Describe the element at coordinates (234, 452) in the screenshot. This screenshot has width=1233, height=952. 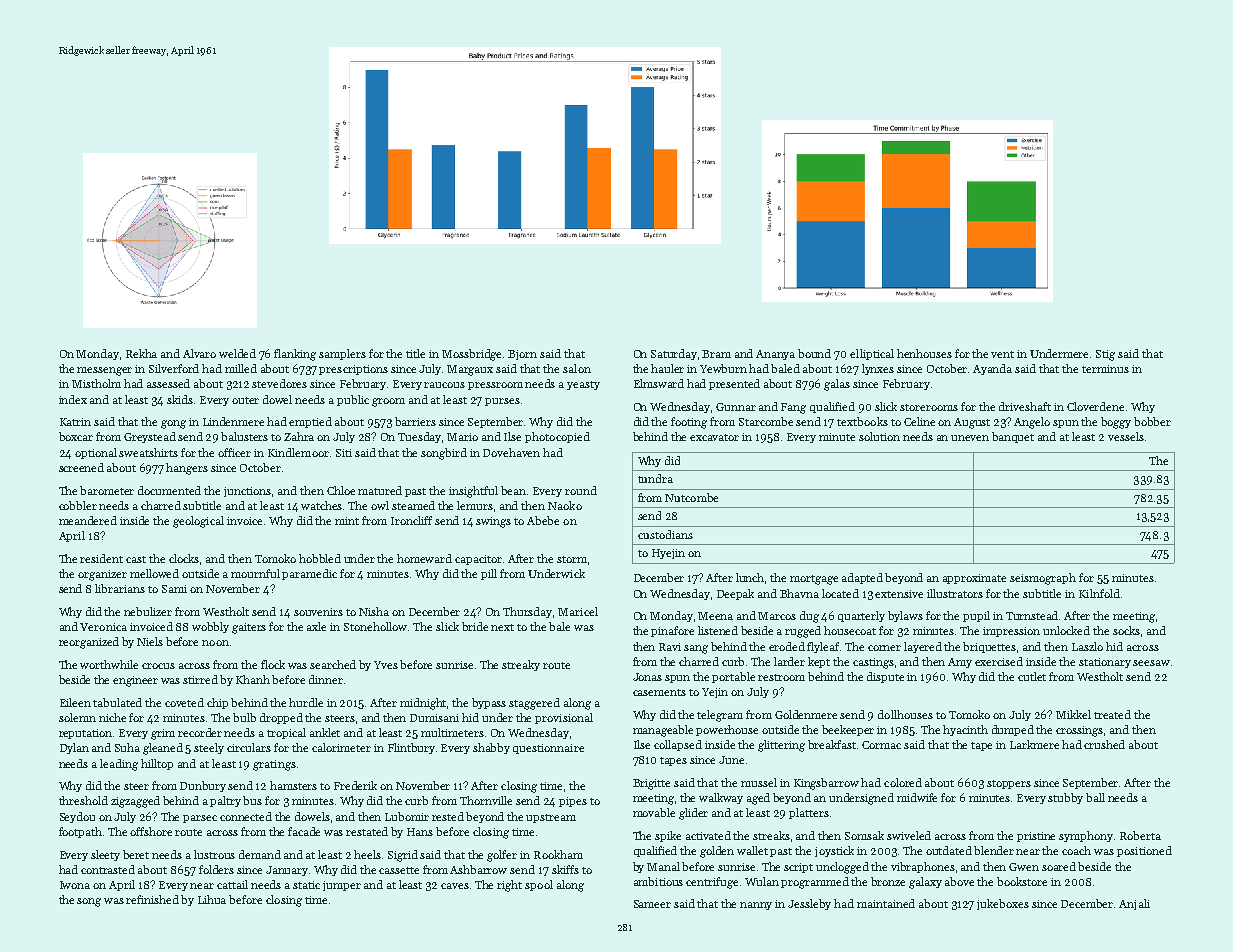
I see `officer` at that location.
